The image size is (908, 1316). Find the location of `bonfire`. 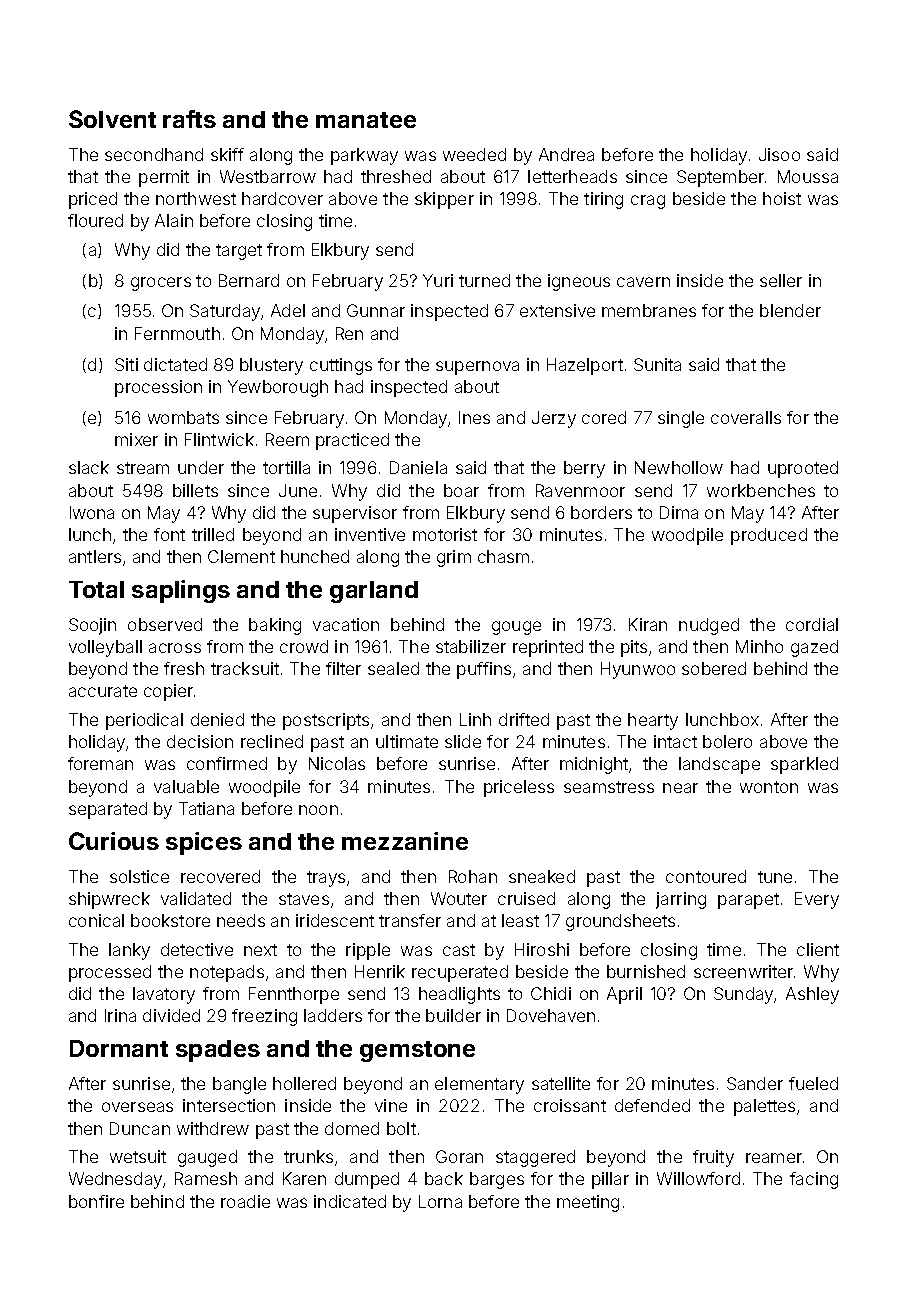

bonfire is located at coordinates (96, 1201).
